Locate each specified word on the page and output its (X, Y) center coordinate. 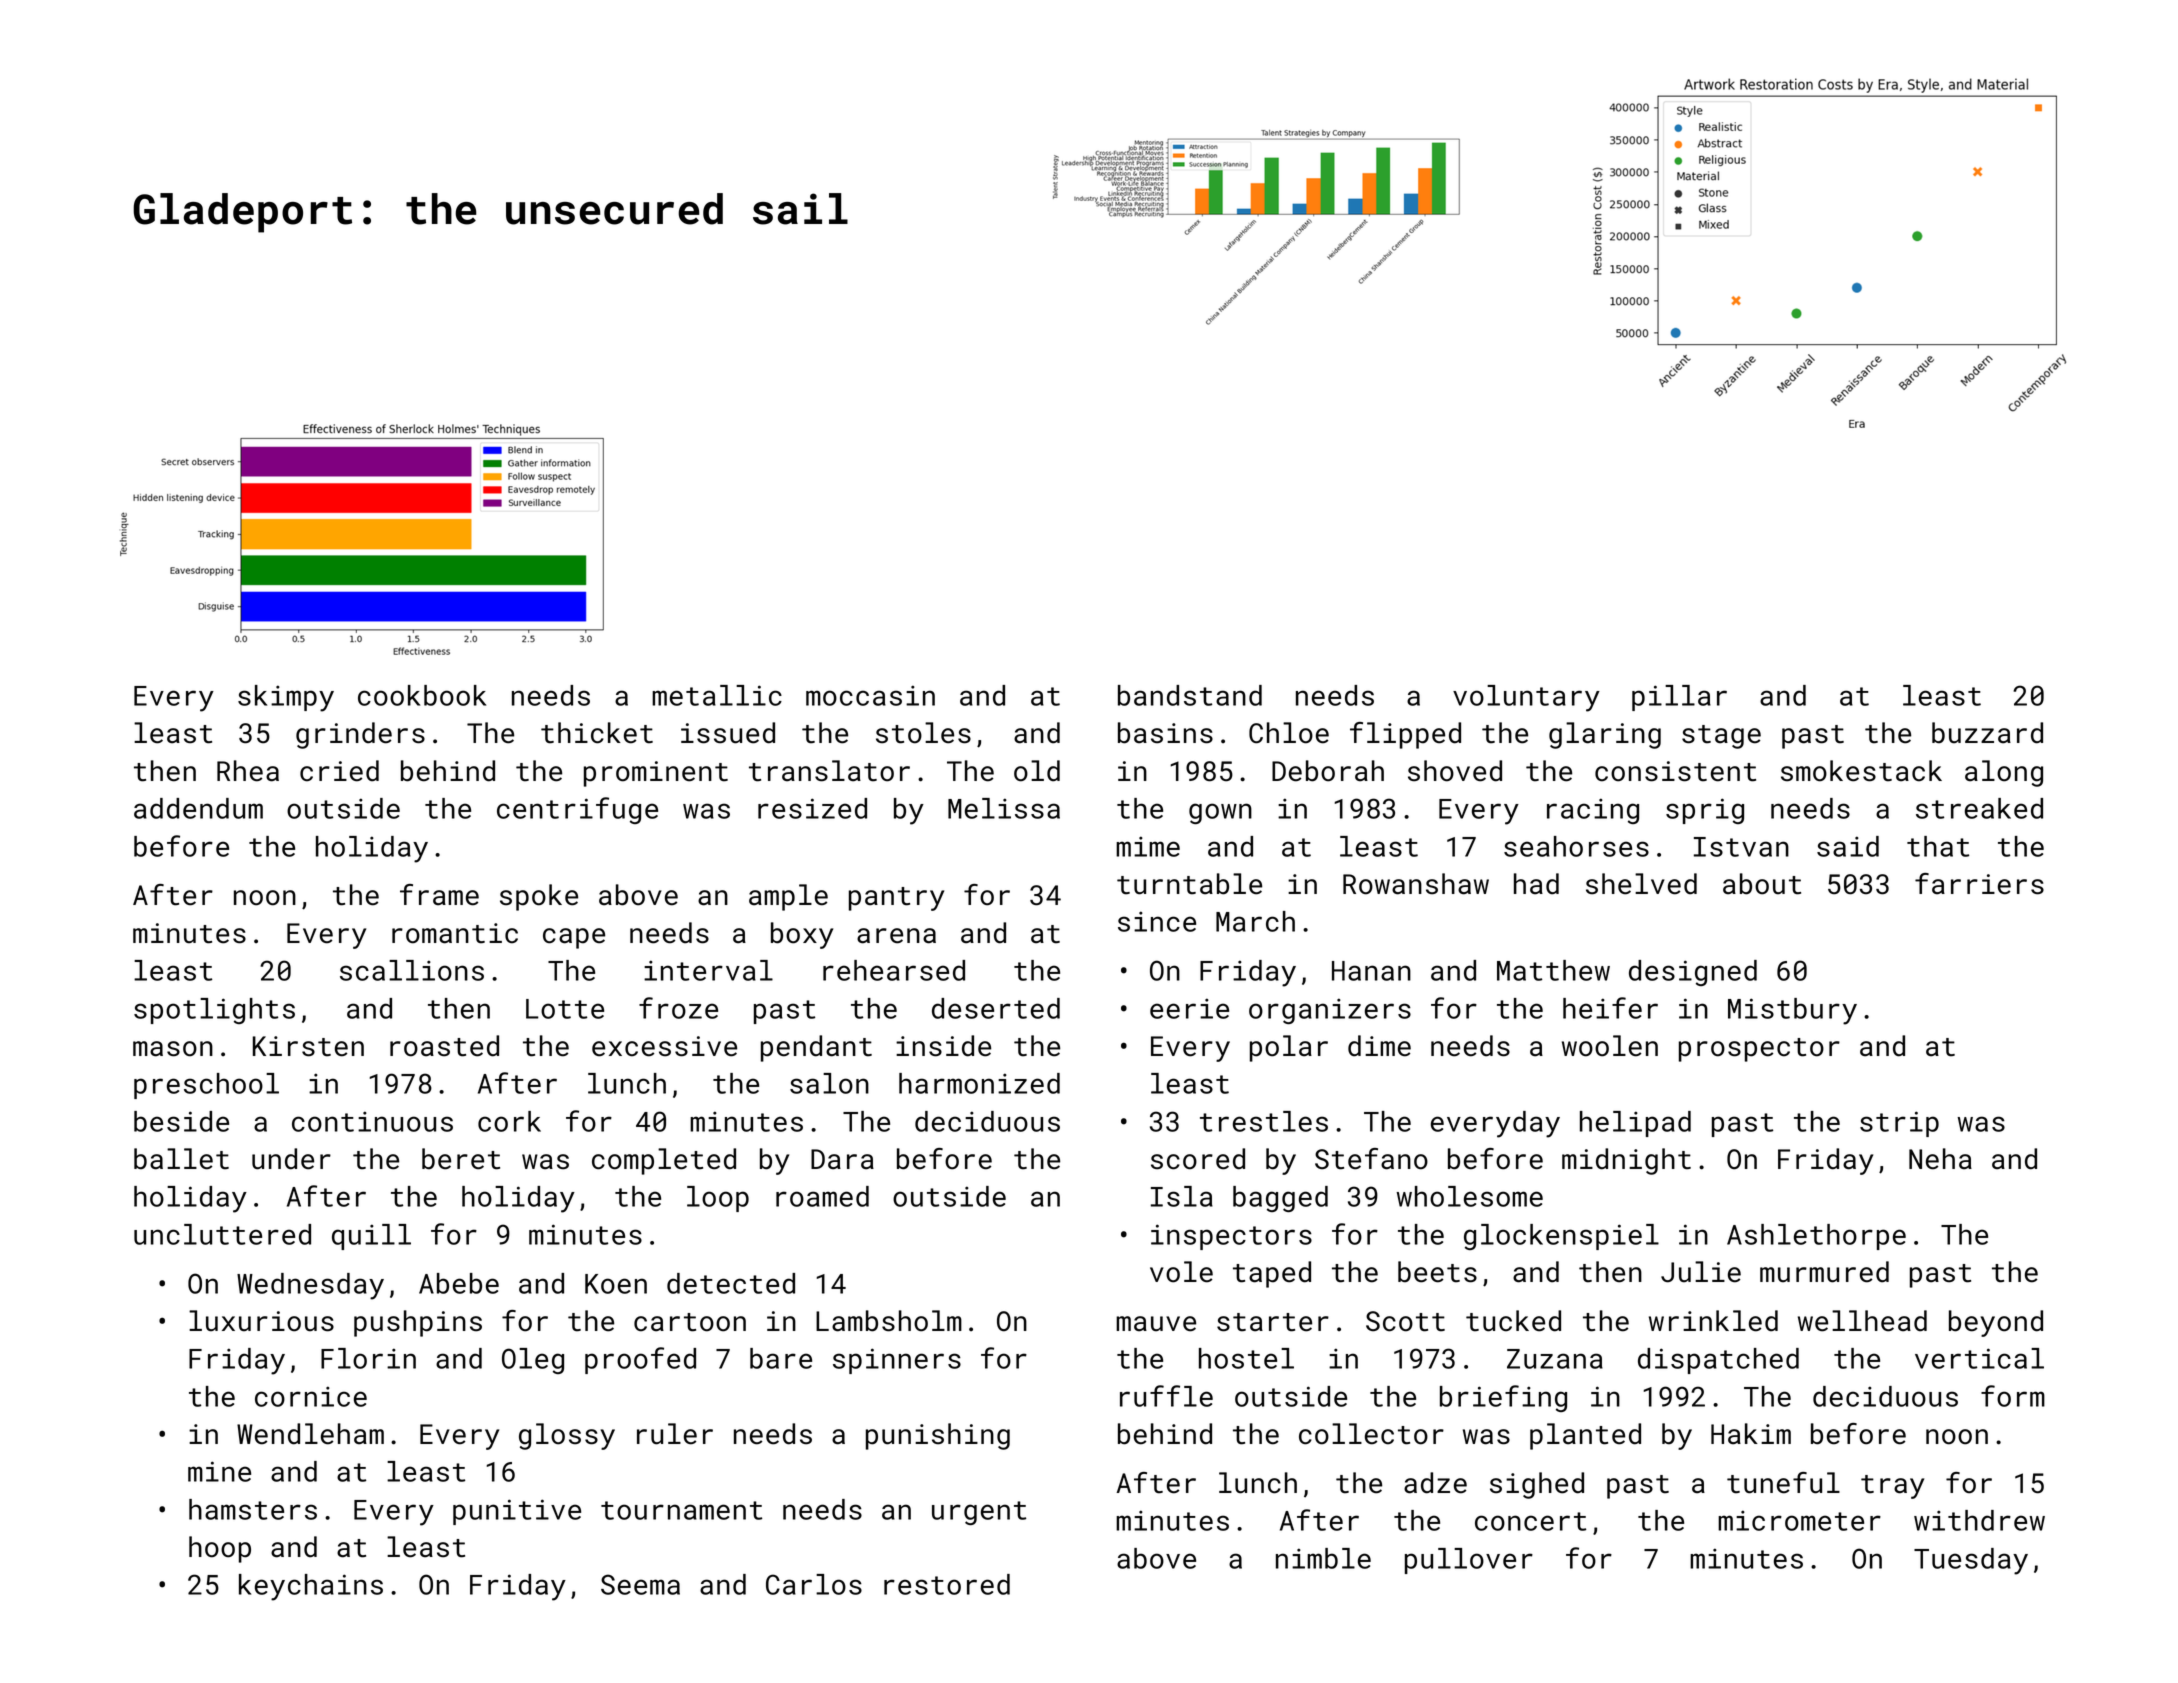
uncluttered (222, 1234)
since (1157, 921)
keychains (311, 1587)
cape (574, 938)
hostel (1246, 1358)
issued (728, 733)
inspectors (1231, 1237)
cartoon (690, 1322)
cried (339, 771)
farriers (1979, 884)
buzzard (1987, 733)
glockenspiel (1561, 1237)
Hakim (1751, 1434)
